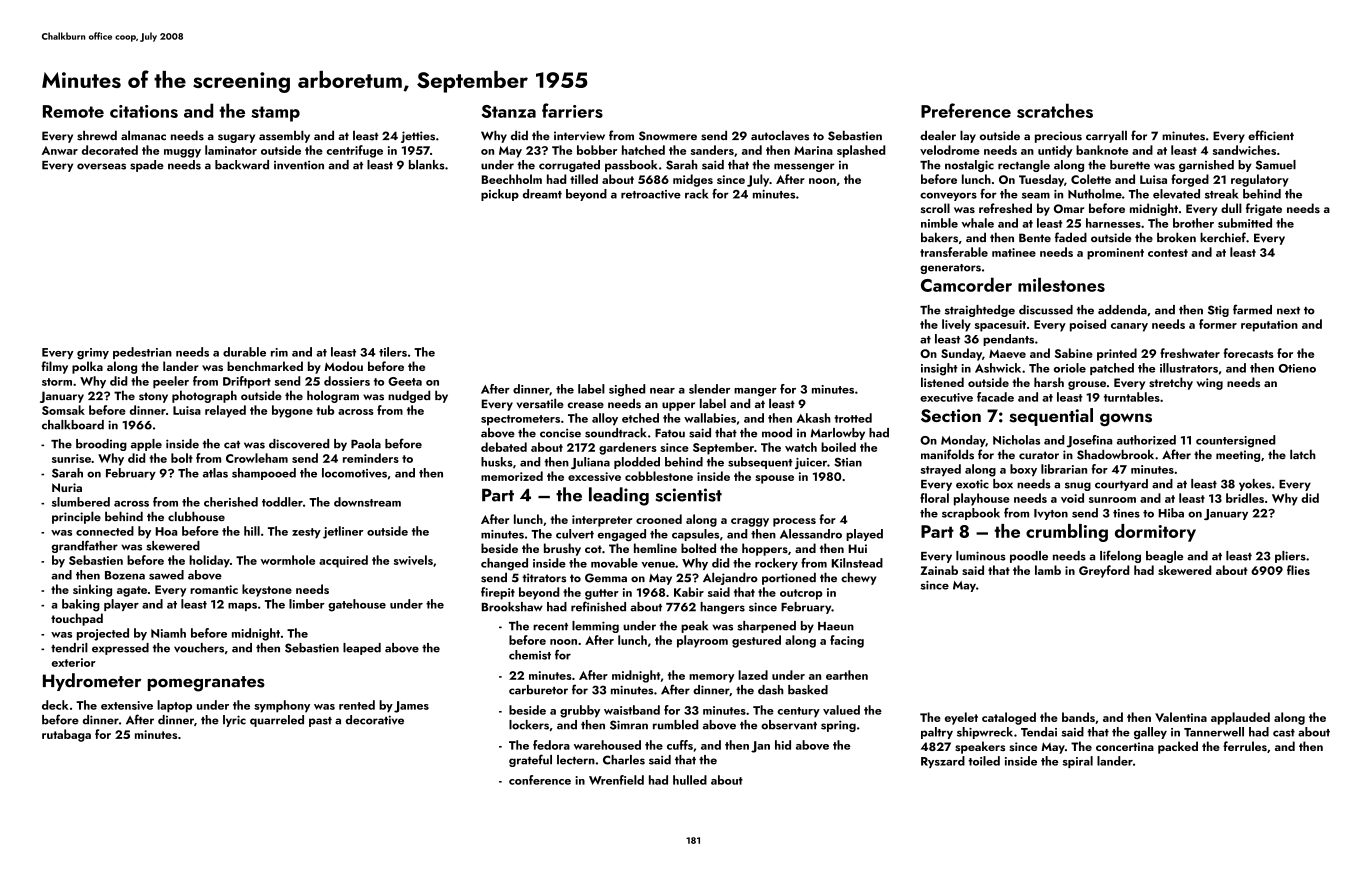  Describe the element at coordinates (500, 195) in the image. I see `pickup` at that location.
